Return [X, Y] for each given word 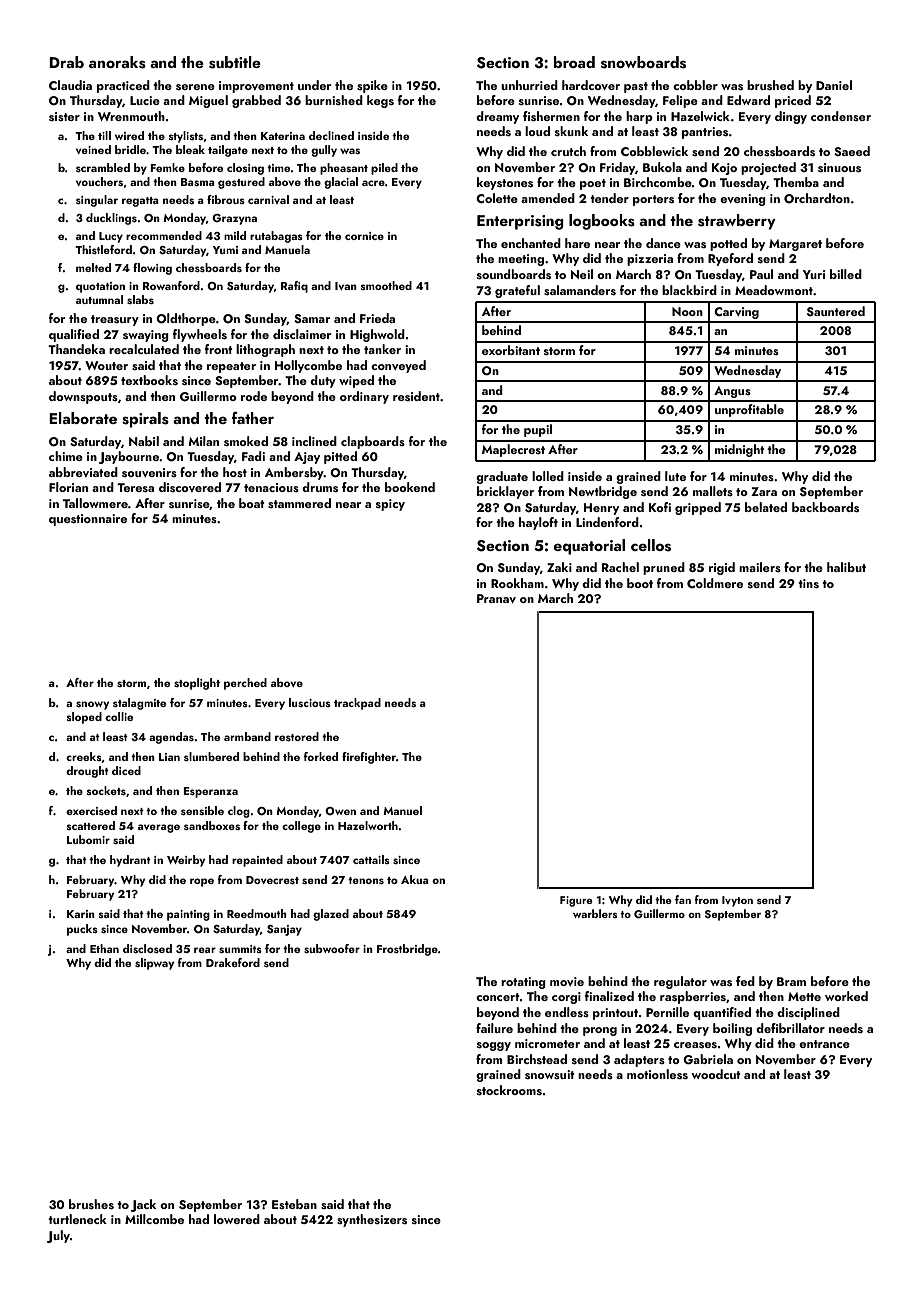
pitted [340, 457]
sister [64, 116]
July [58, 1236]
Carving [736, 313]
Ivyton [737, 901]
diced [126, 770]
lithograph [265, 350]
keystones [505, 183]
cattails [371, 859]
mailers [760, 567]
